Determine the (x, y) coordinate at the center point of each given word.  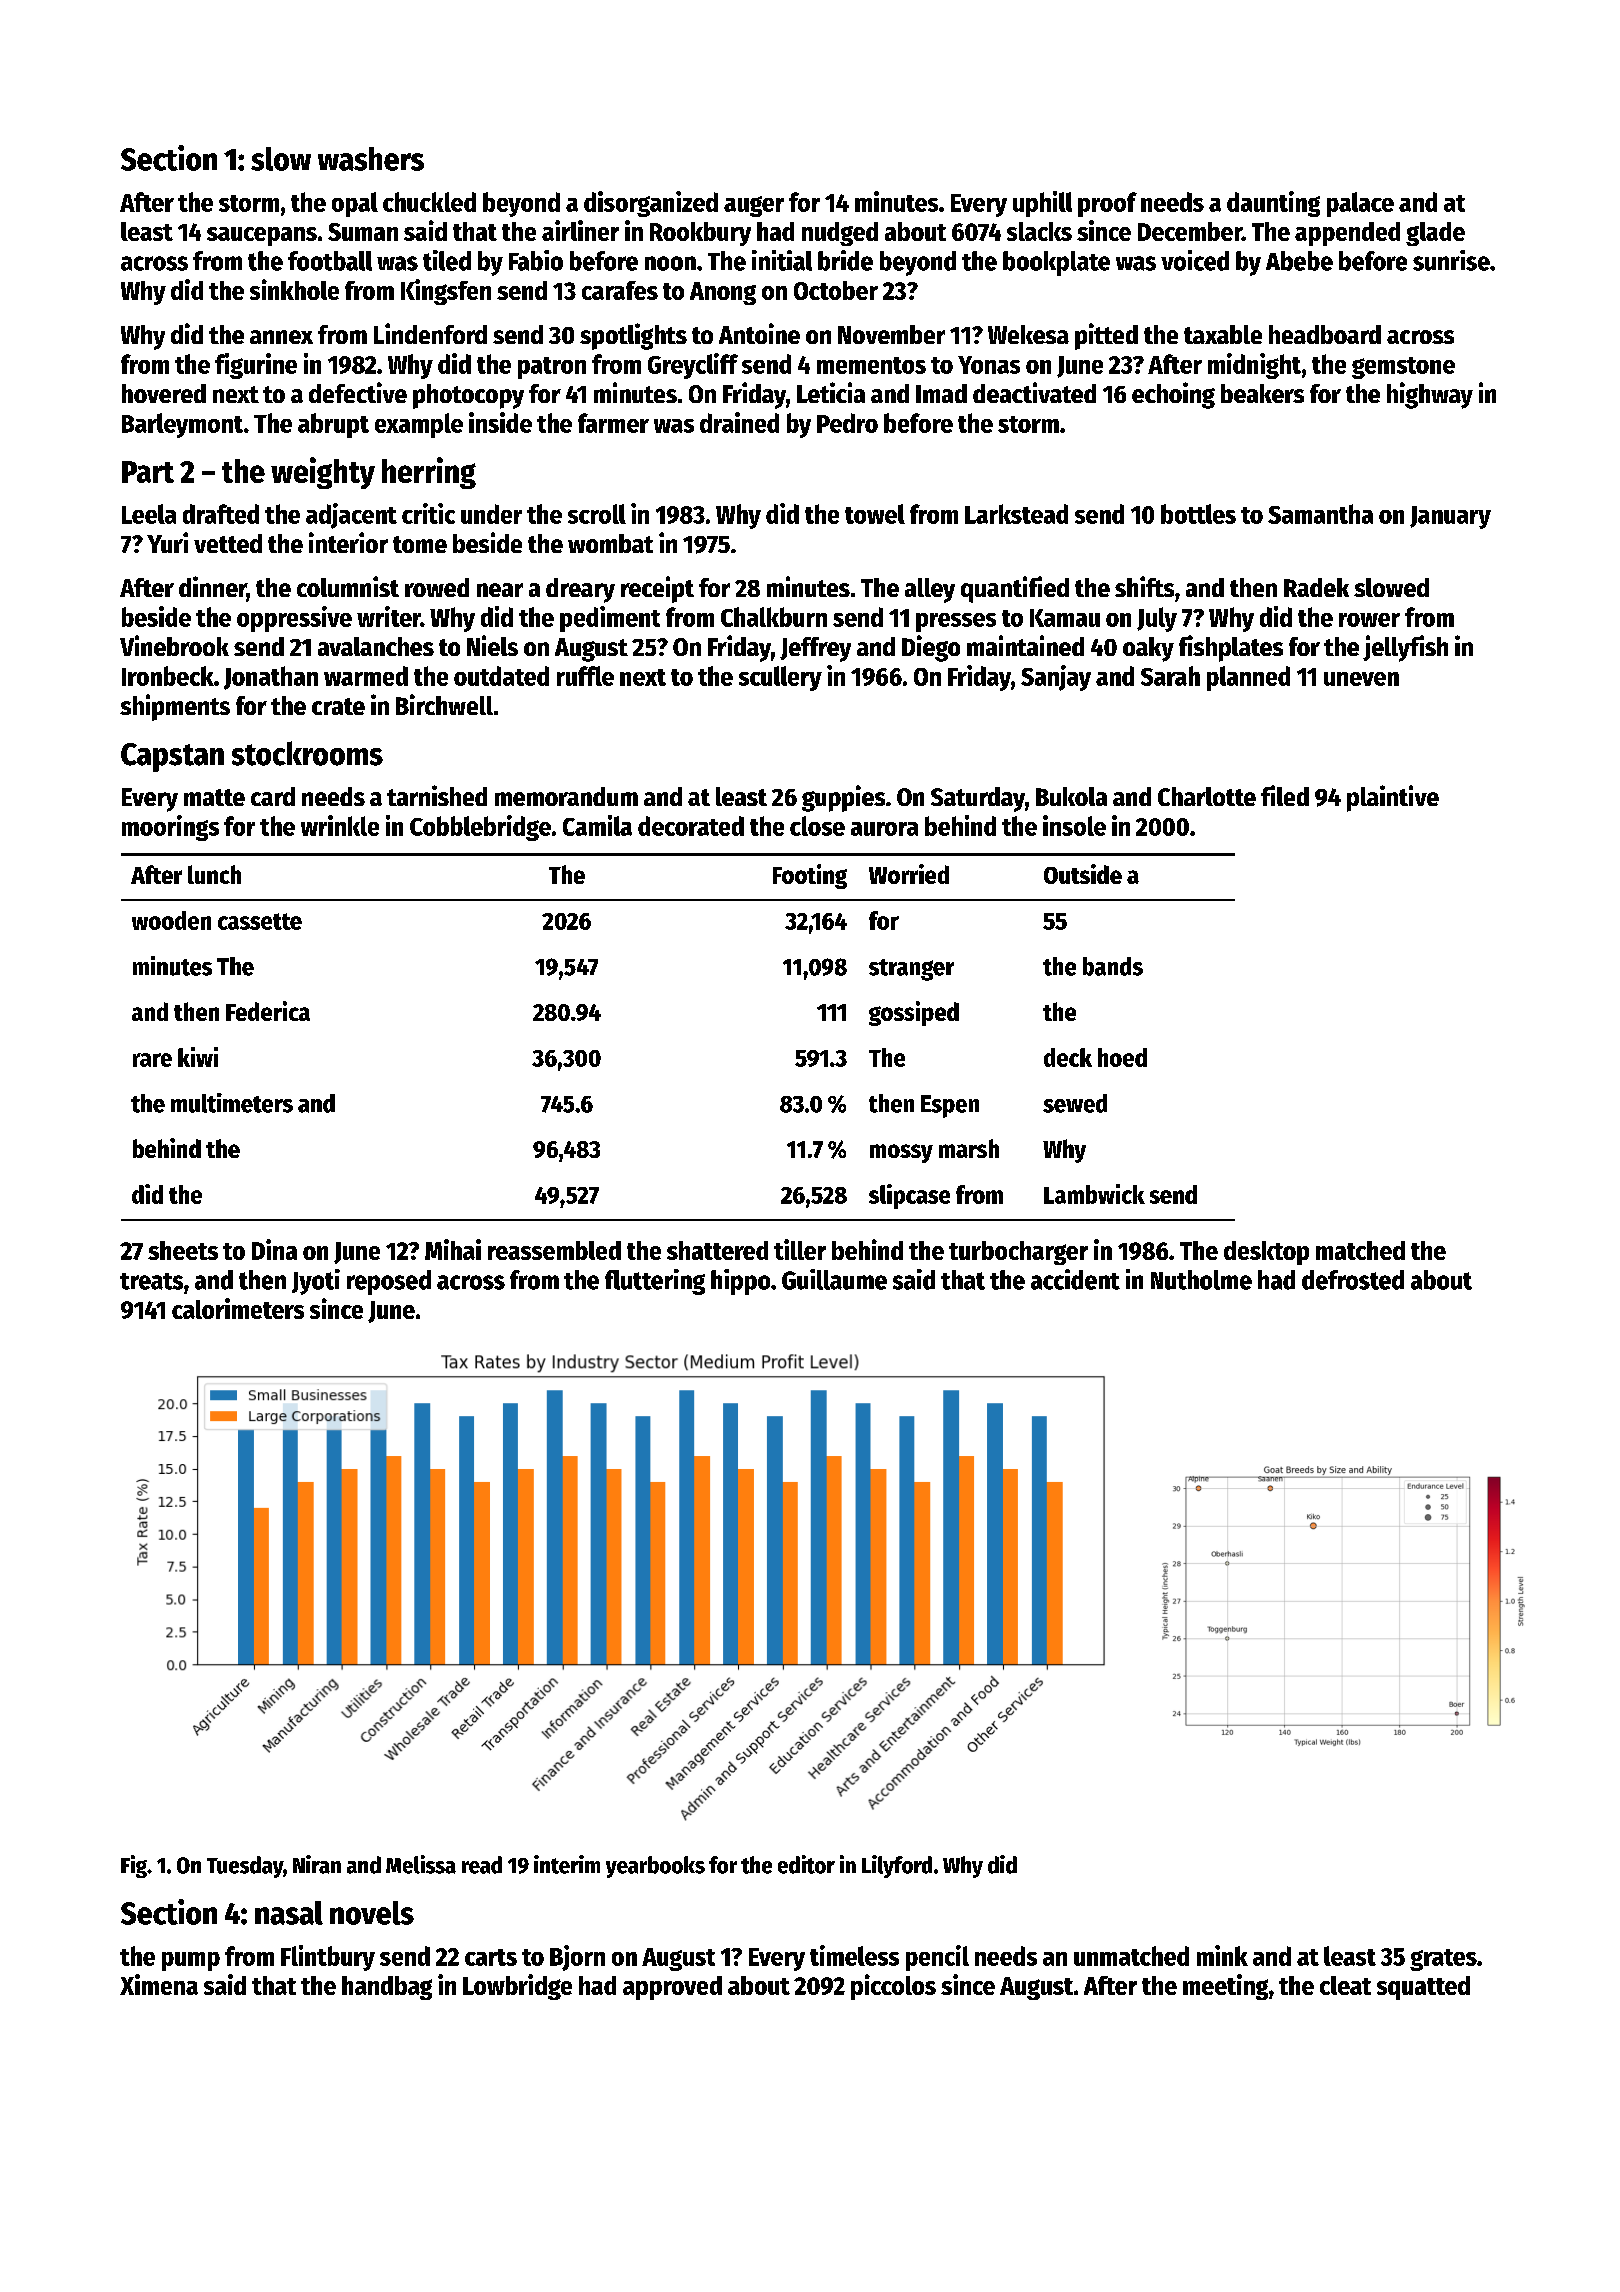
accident (1075, 1279)
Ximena (159, 1984)
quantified (1015, 589)
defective (358, 392)
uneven (1361, 679)
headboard (1325, 334)
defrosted (1353, 1280)
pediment (610, 619)
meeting (1225, 1987)
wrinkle (340, 825)
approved (672, 1988)
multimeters (232, 1103)
